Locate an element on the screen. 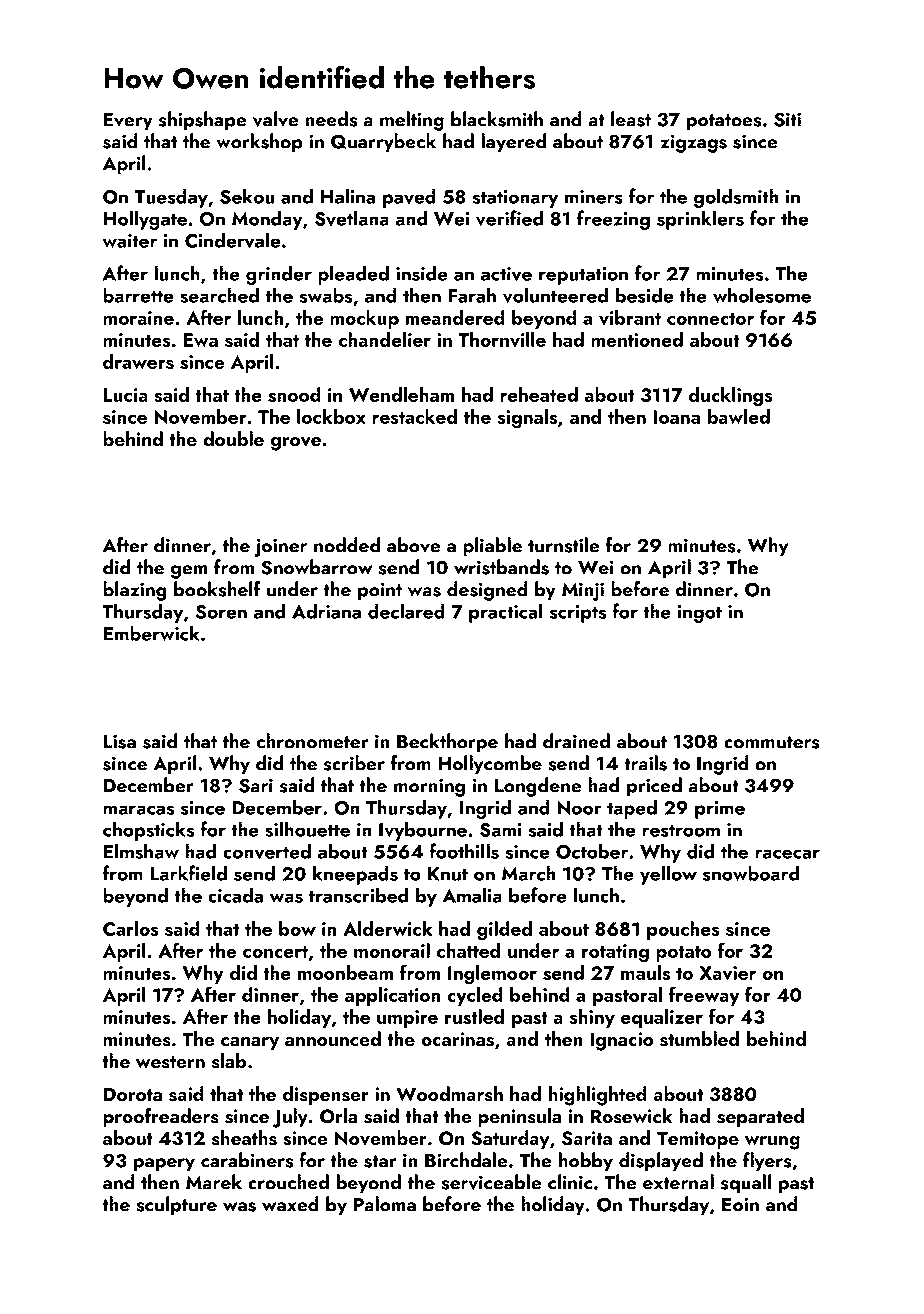 The image size is (924, 1314). workshop is located at coordinates (259, 143).
